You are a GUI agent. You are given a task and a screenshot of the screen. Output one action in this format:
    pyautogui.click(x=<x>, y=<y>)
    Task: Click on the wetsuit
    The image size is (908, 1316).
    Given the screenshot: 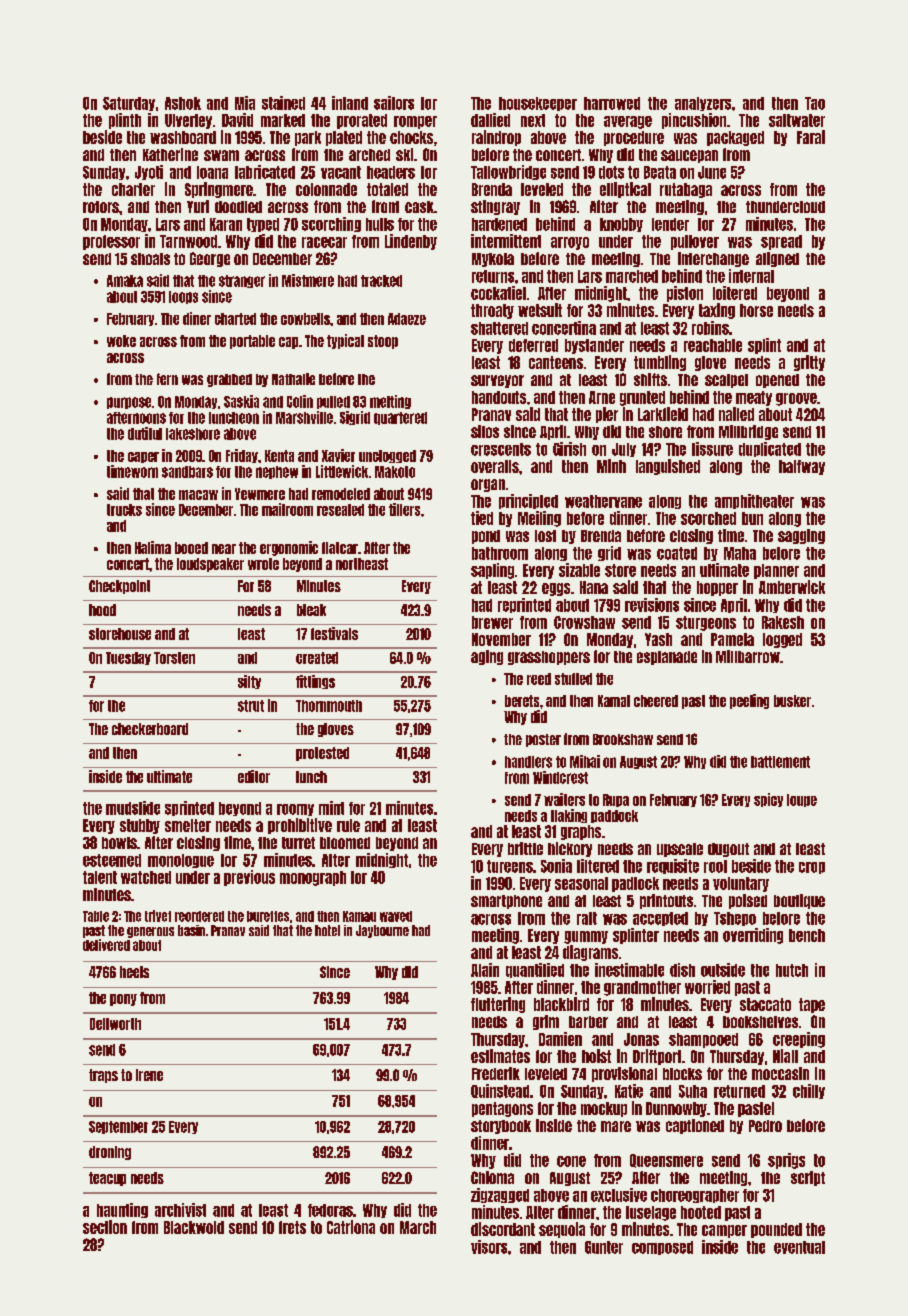 What is the action you would take?
    pyautogui.click(x=540, y=310)
